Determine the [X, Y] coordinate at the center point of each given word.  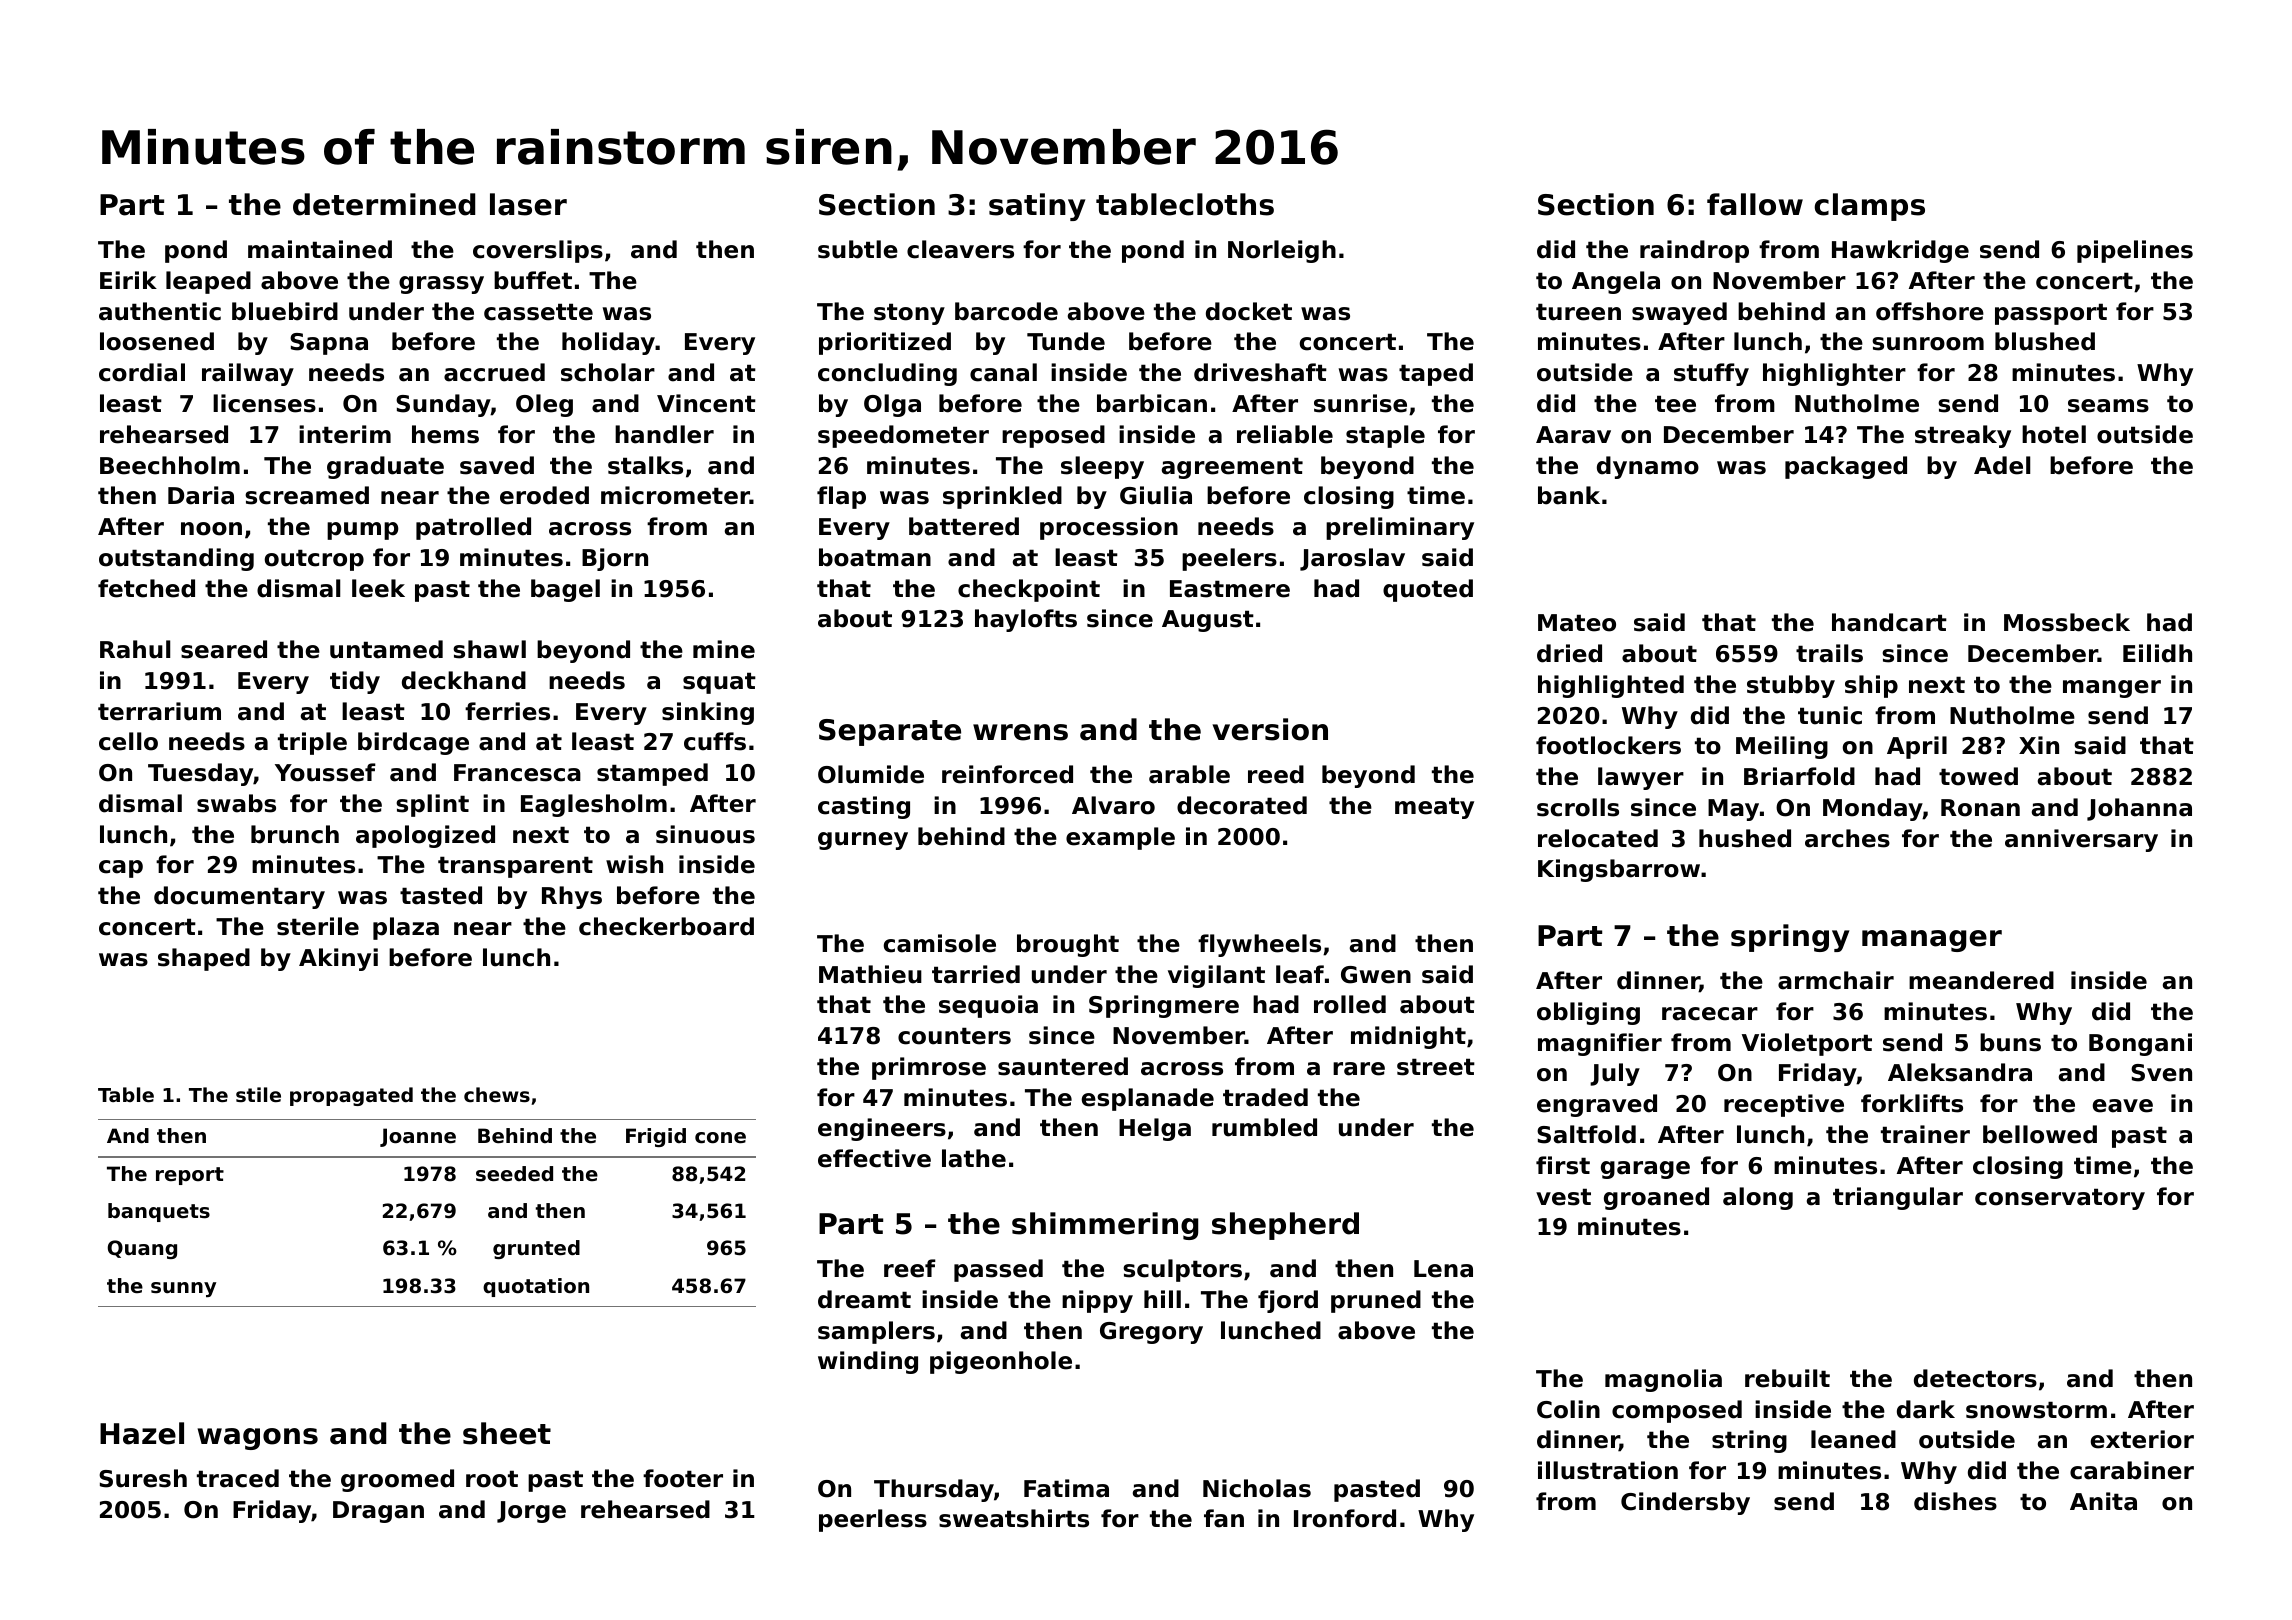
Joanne [418, 1137]
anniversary [2081, 840]
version [1270, 729]
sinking [708, 713]
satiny [1037, 207]
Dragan [378, 1512]
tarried [976, 974]
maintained [320, 249]
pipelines [2135, 251]
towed [1978, 776]
